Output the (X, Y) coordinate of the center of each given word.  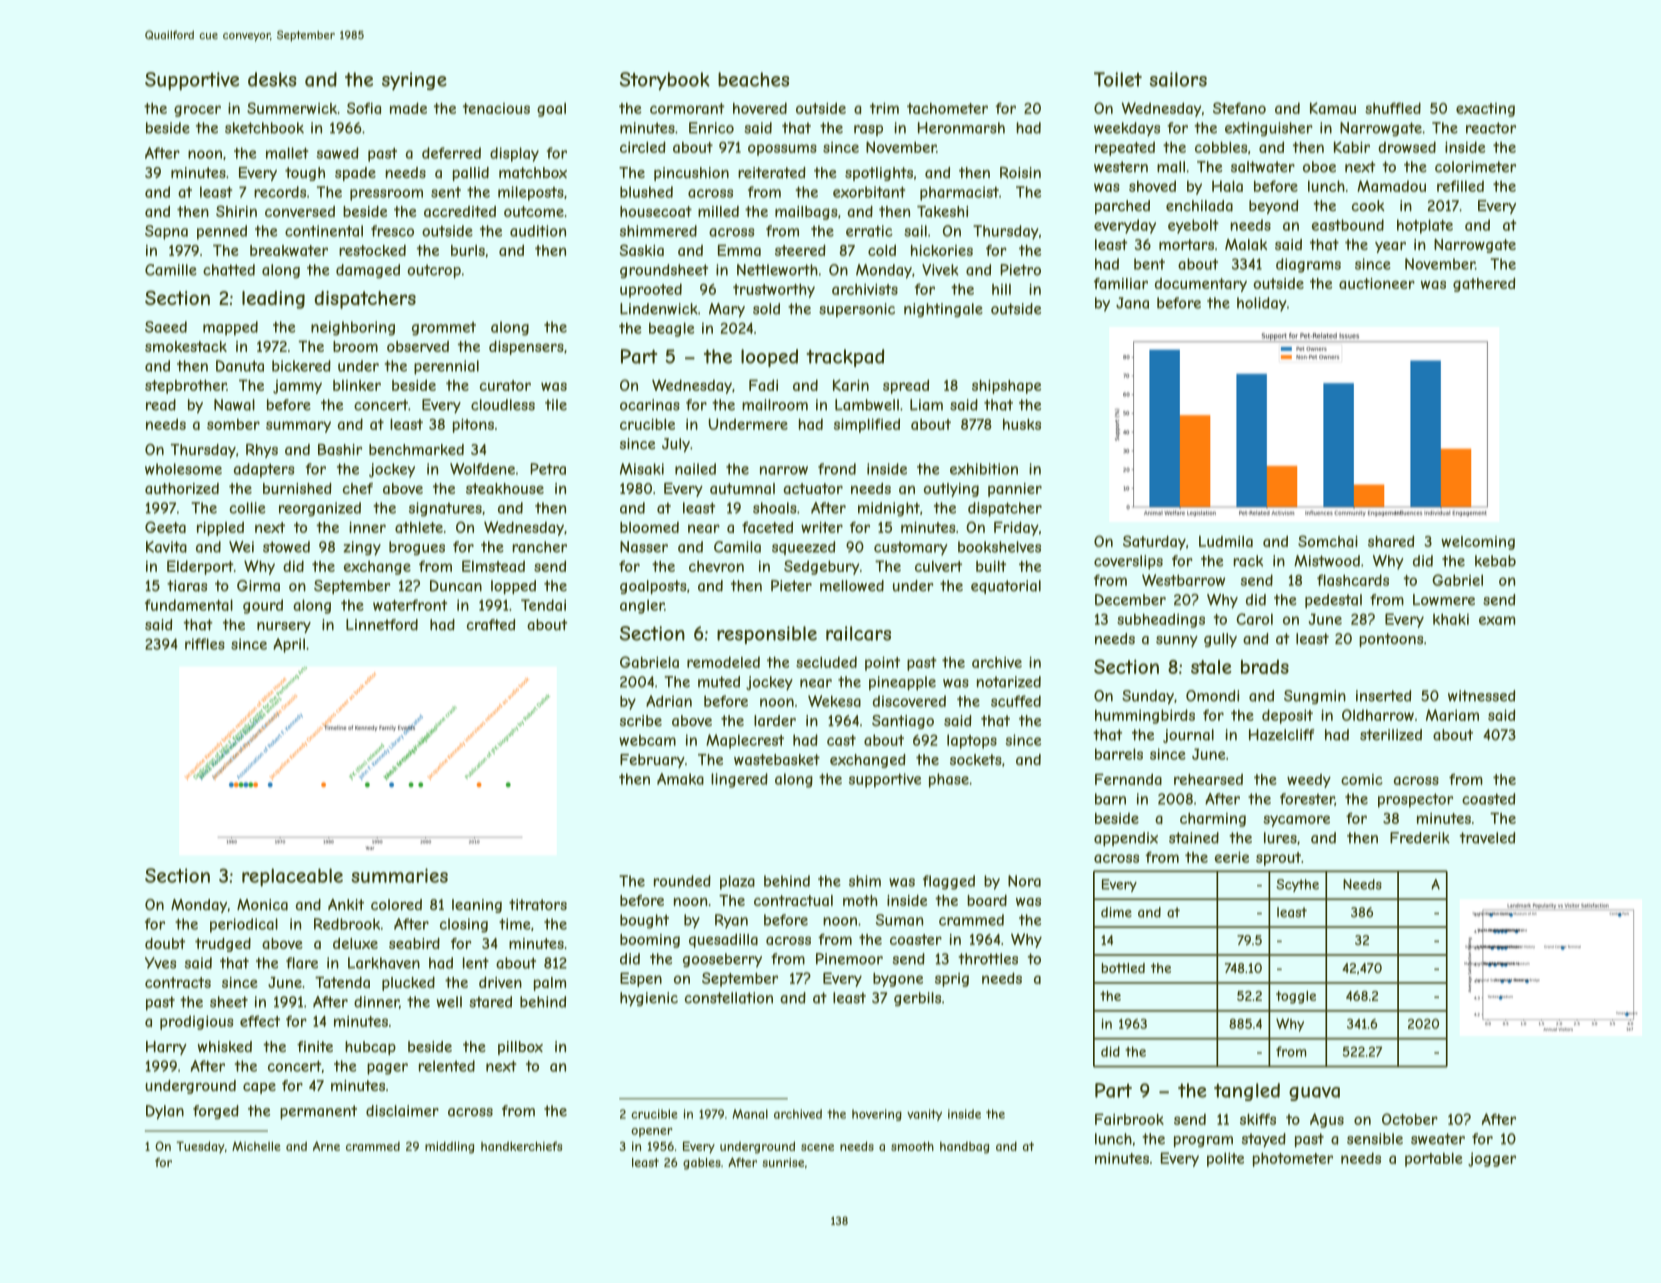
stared (490, 1002)
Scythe (1297, 885)
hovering (877, 1115)
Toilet (1118, 79)
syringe (414, 81)
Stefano (1239, 108)
